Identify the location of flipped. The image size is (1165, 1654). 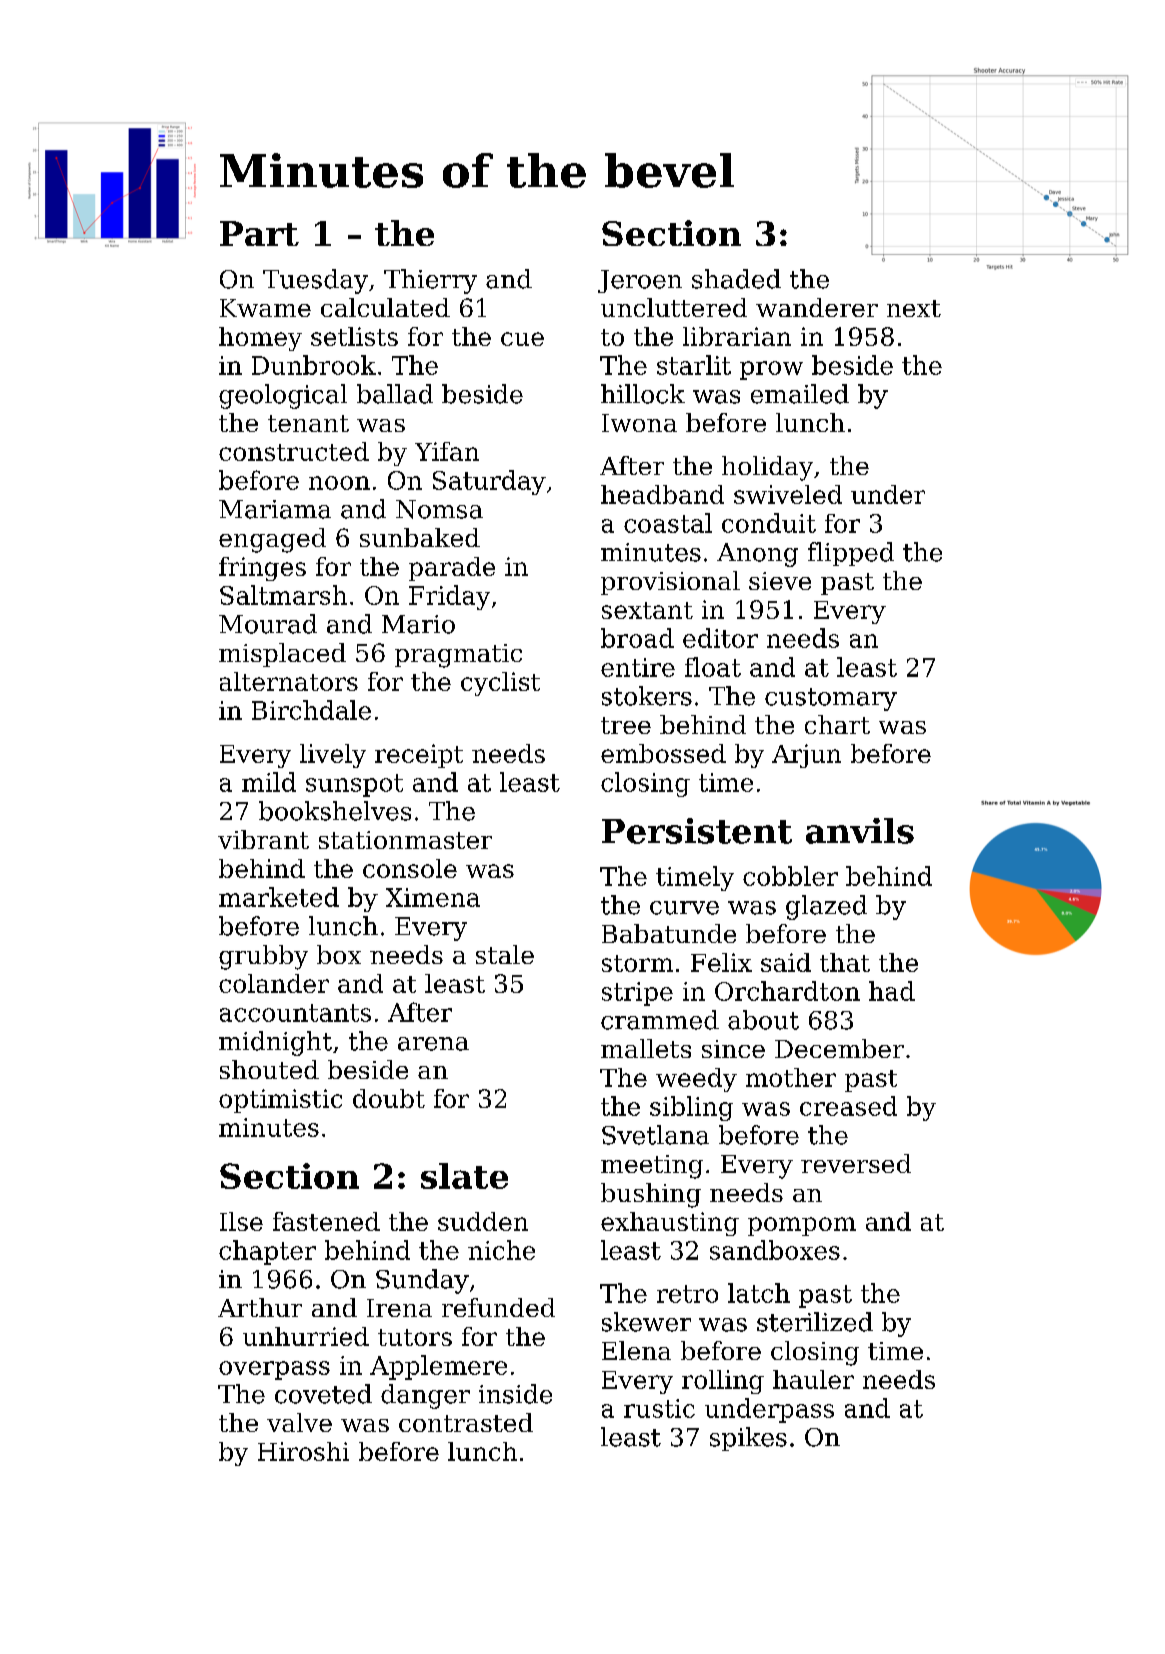
(851, 554).
